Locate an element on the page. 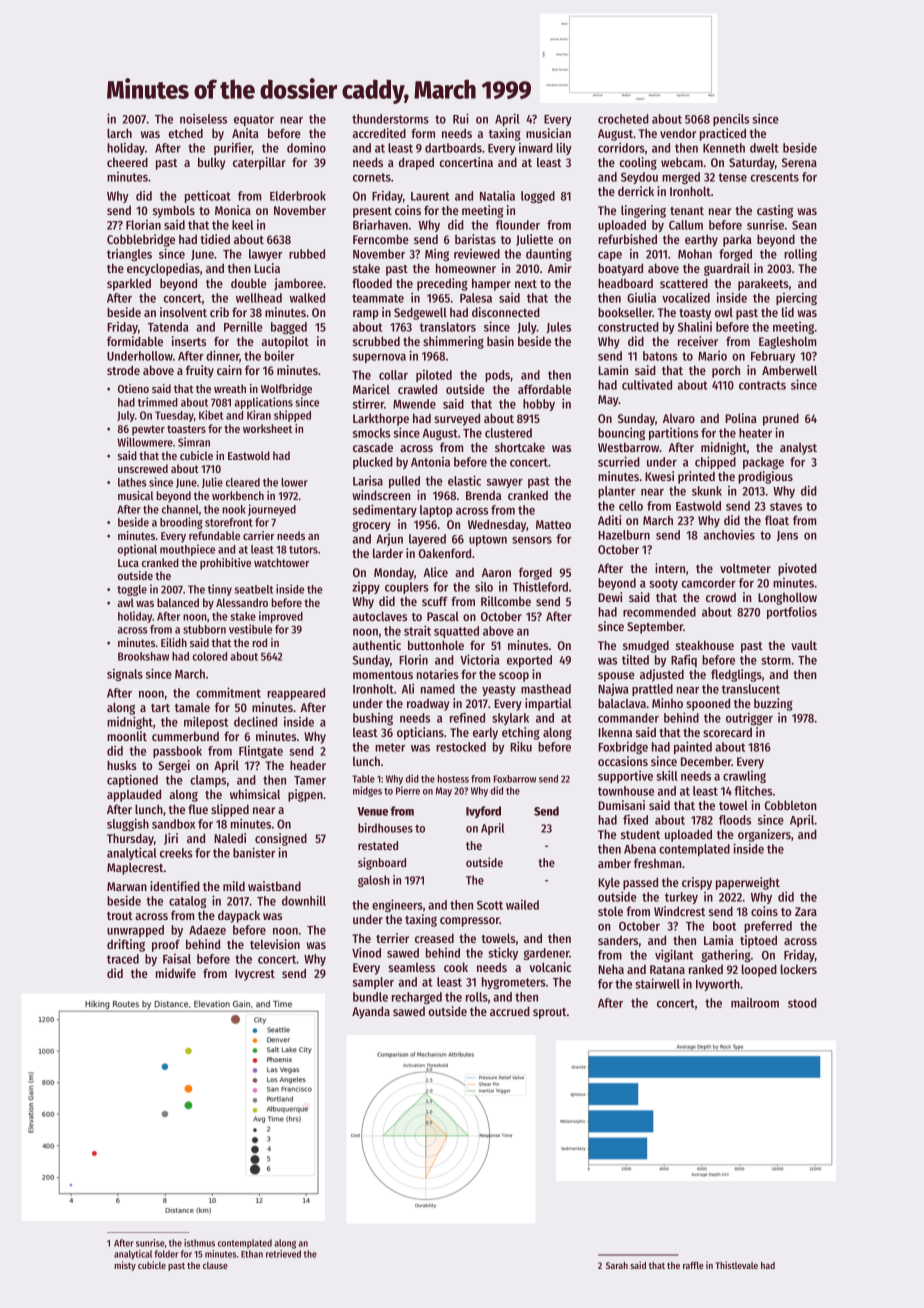 The height and width of the document is (1308, 924). dartboards is located at coordinates (453, 148).
